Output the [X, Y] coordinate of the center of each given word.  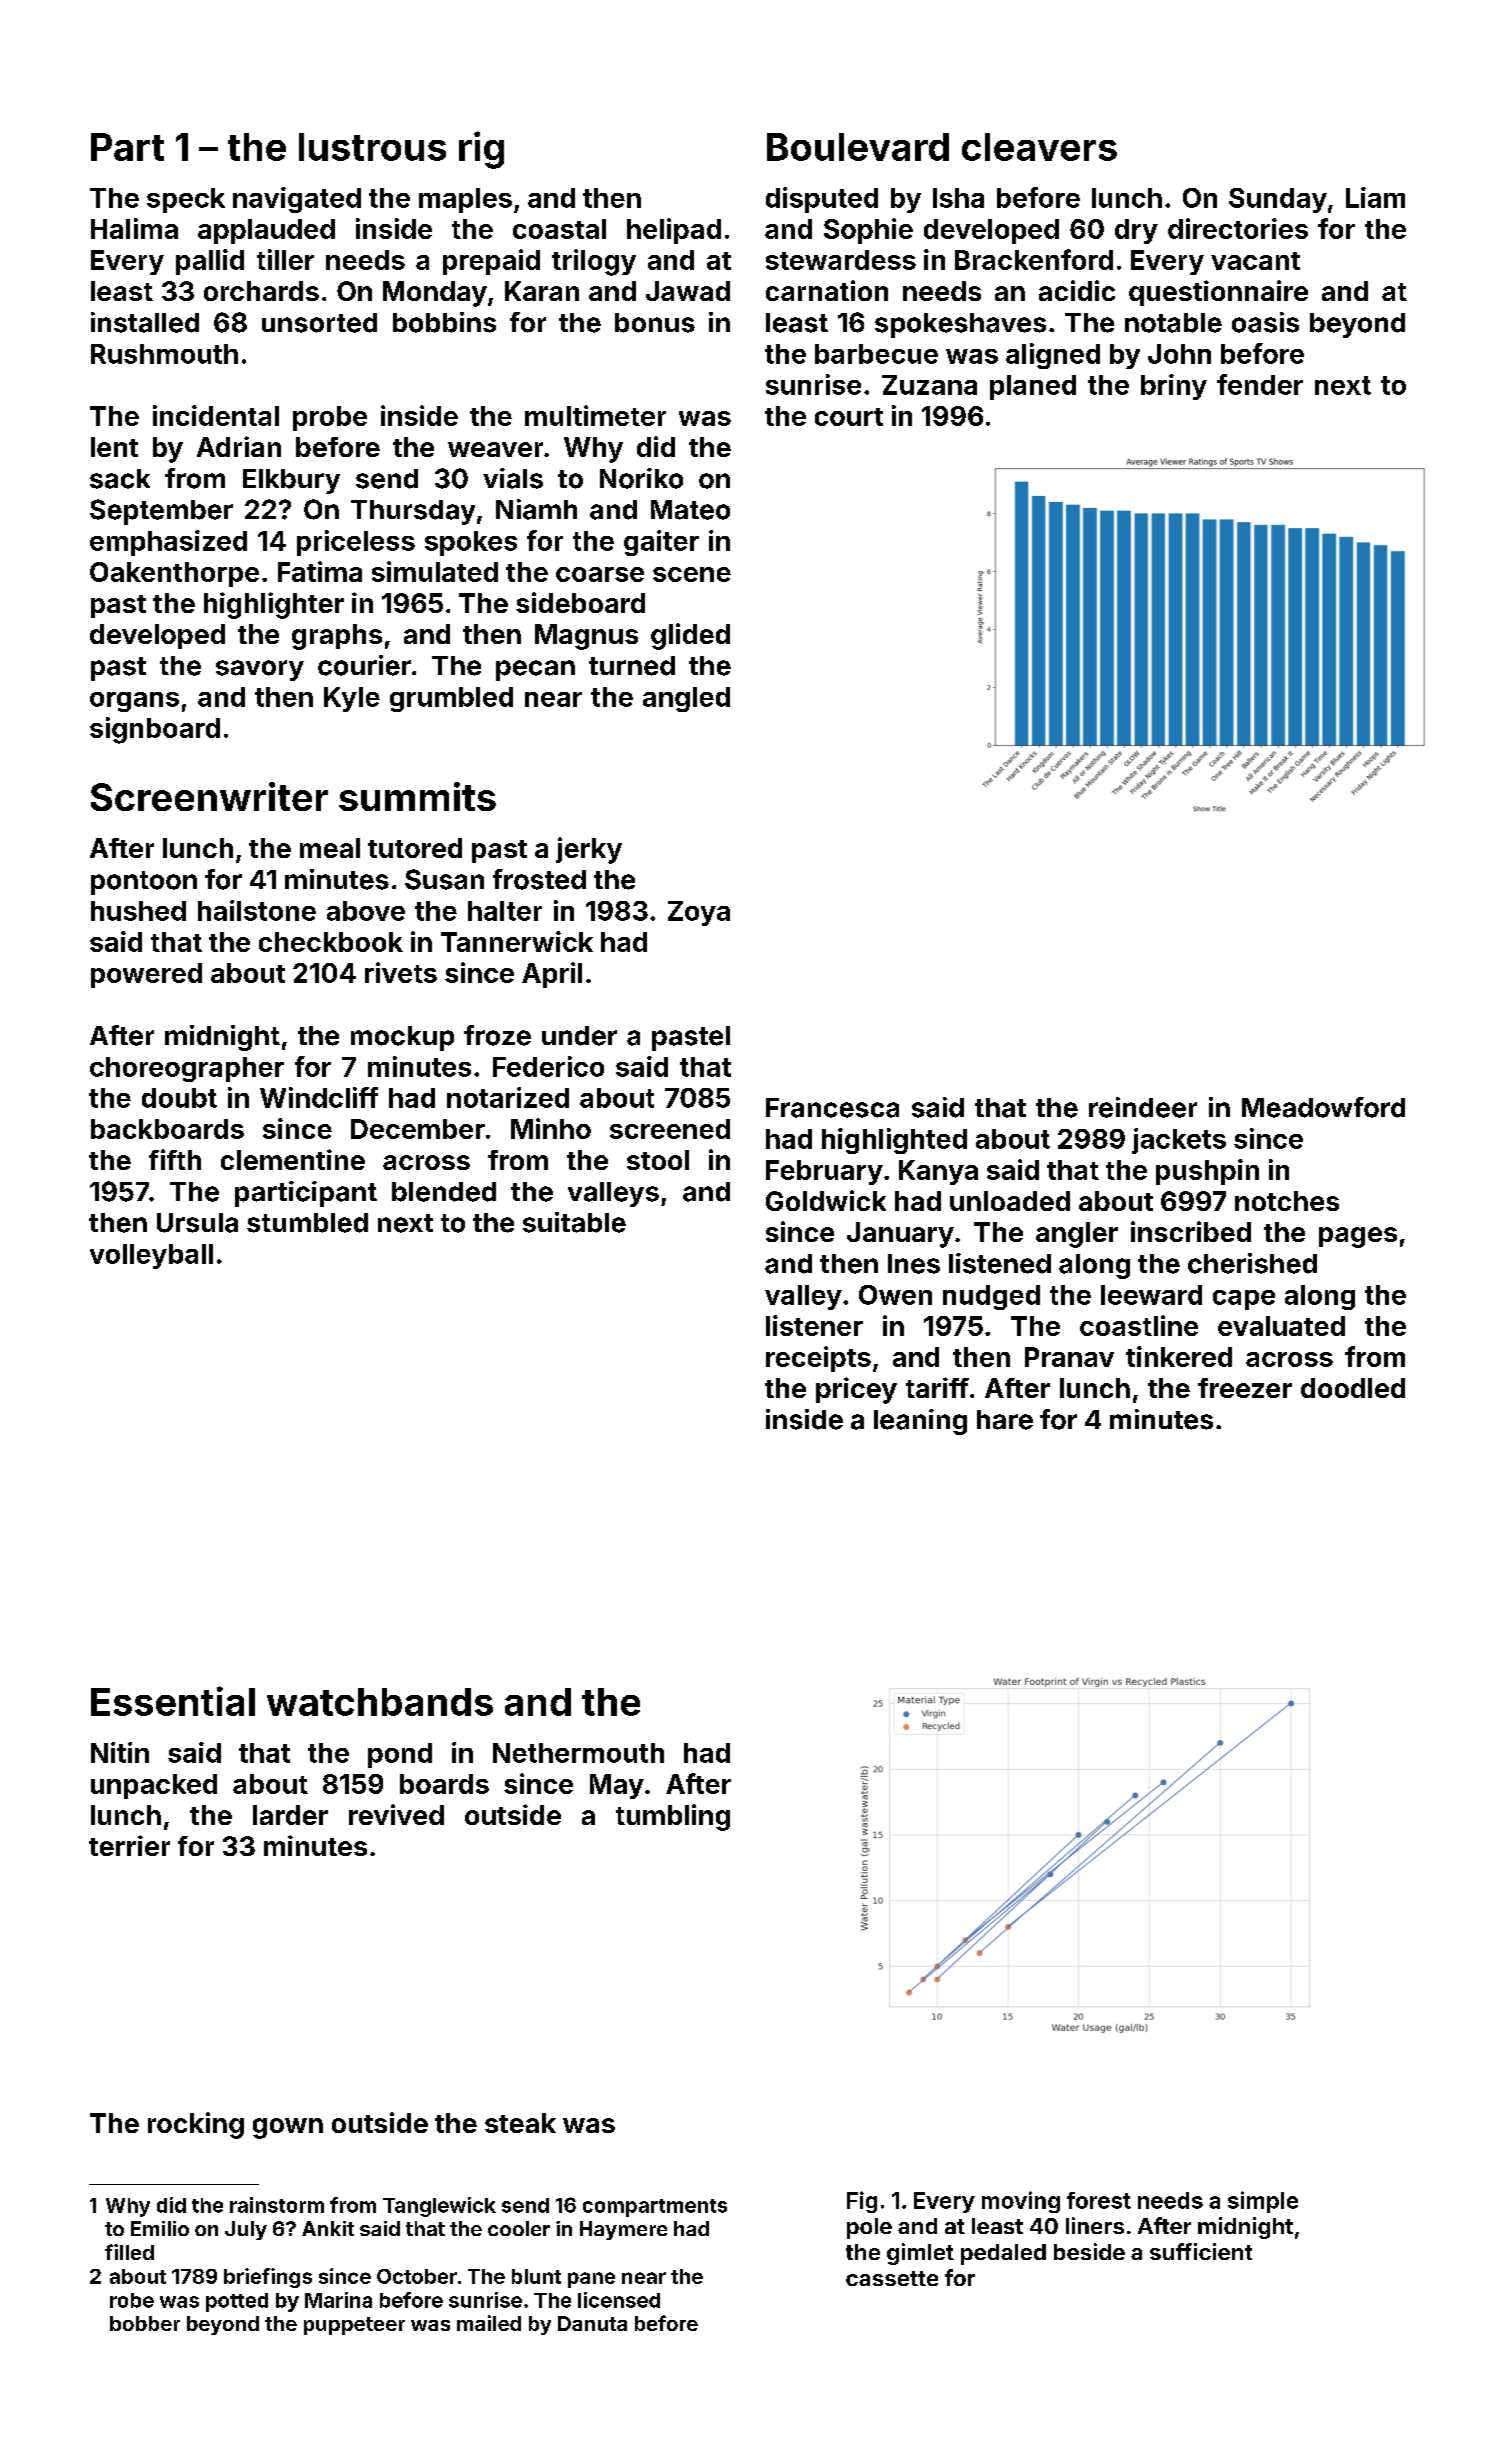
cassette [892, 2278]
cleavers [1039, 147]
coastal [559, 229]
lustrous [372, 147]
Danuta [592, 2323]
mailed [489, 2323]
